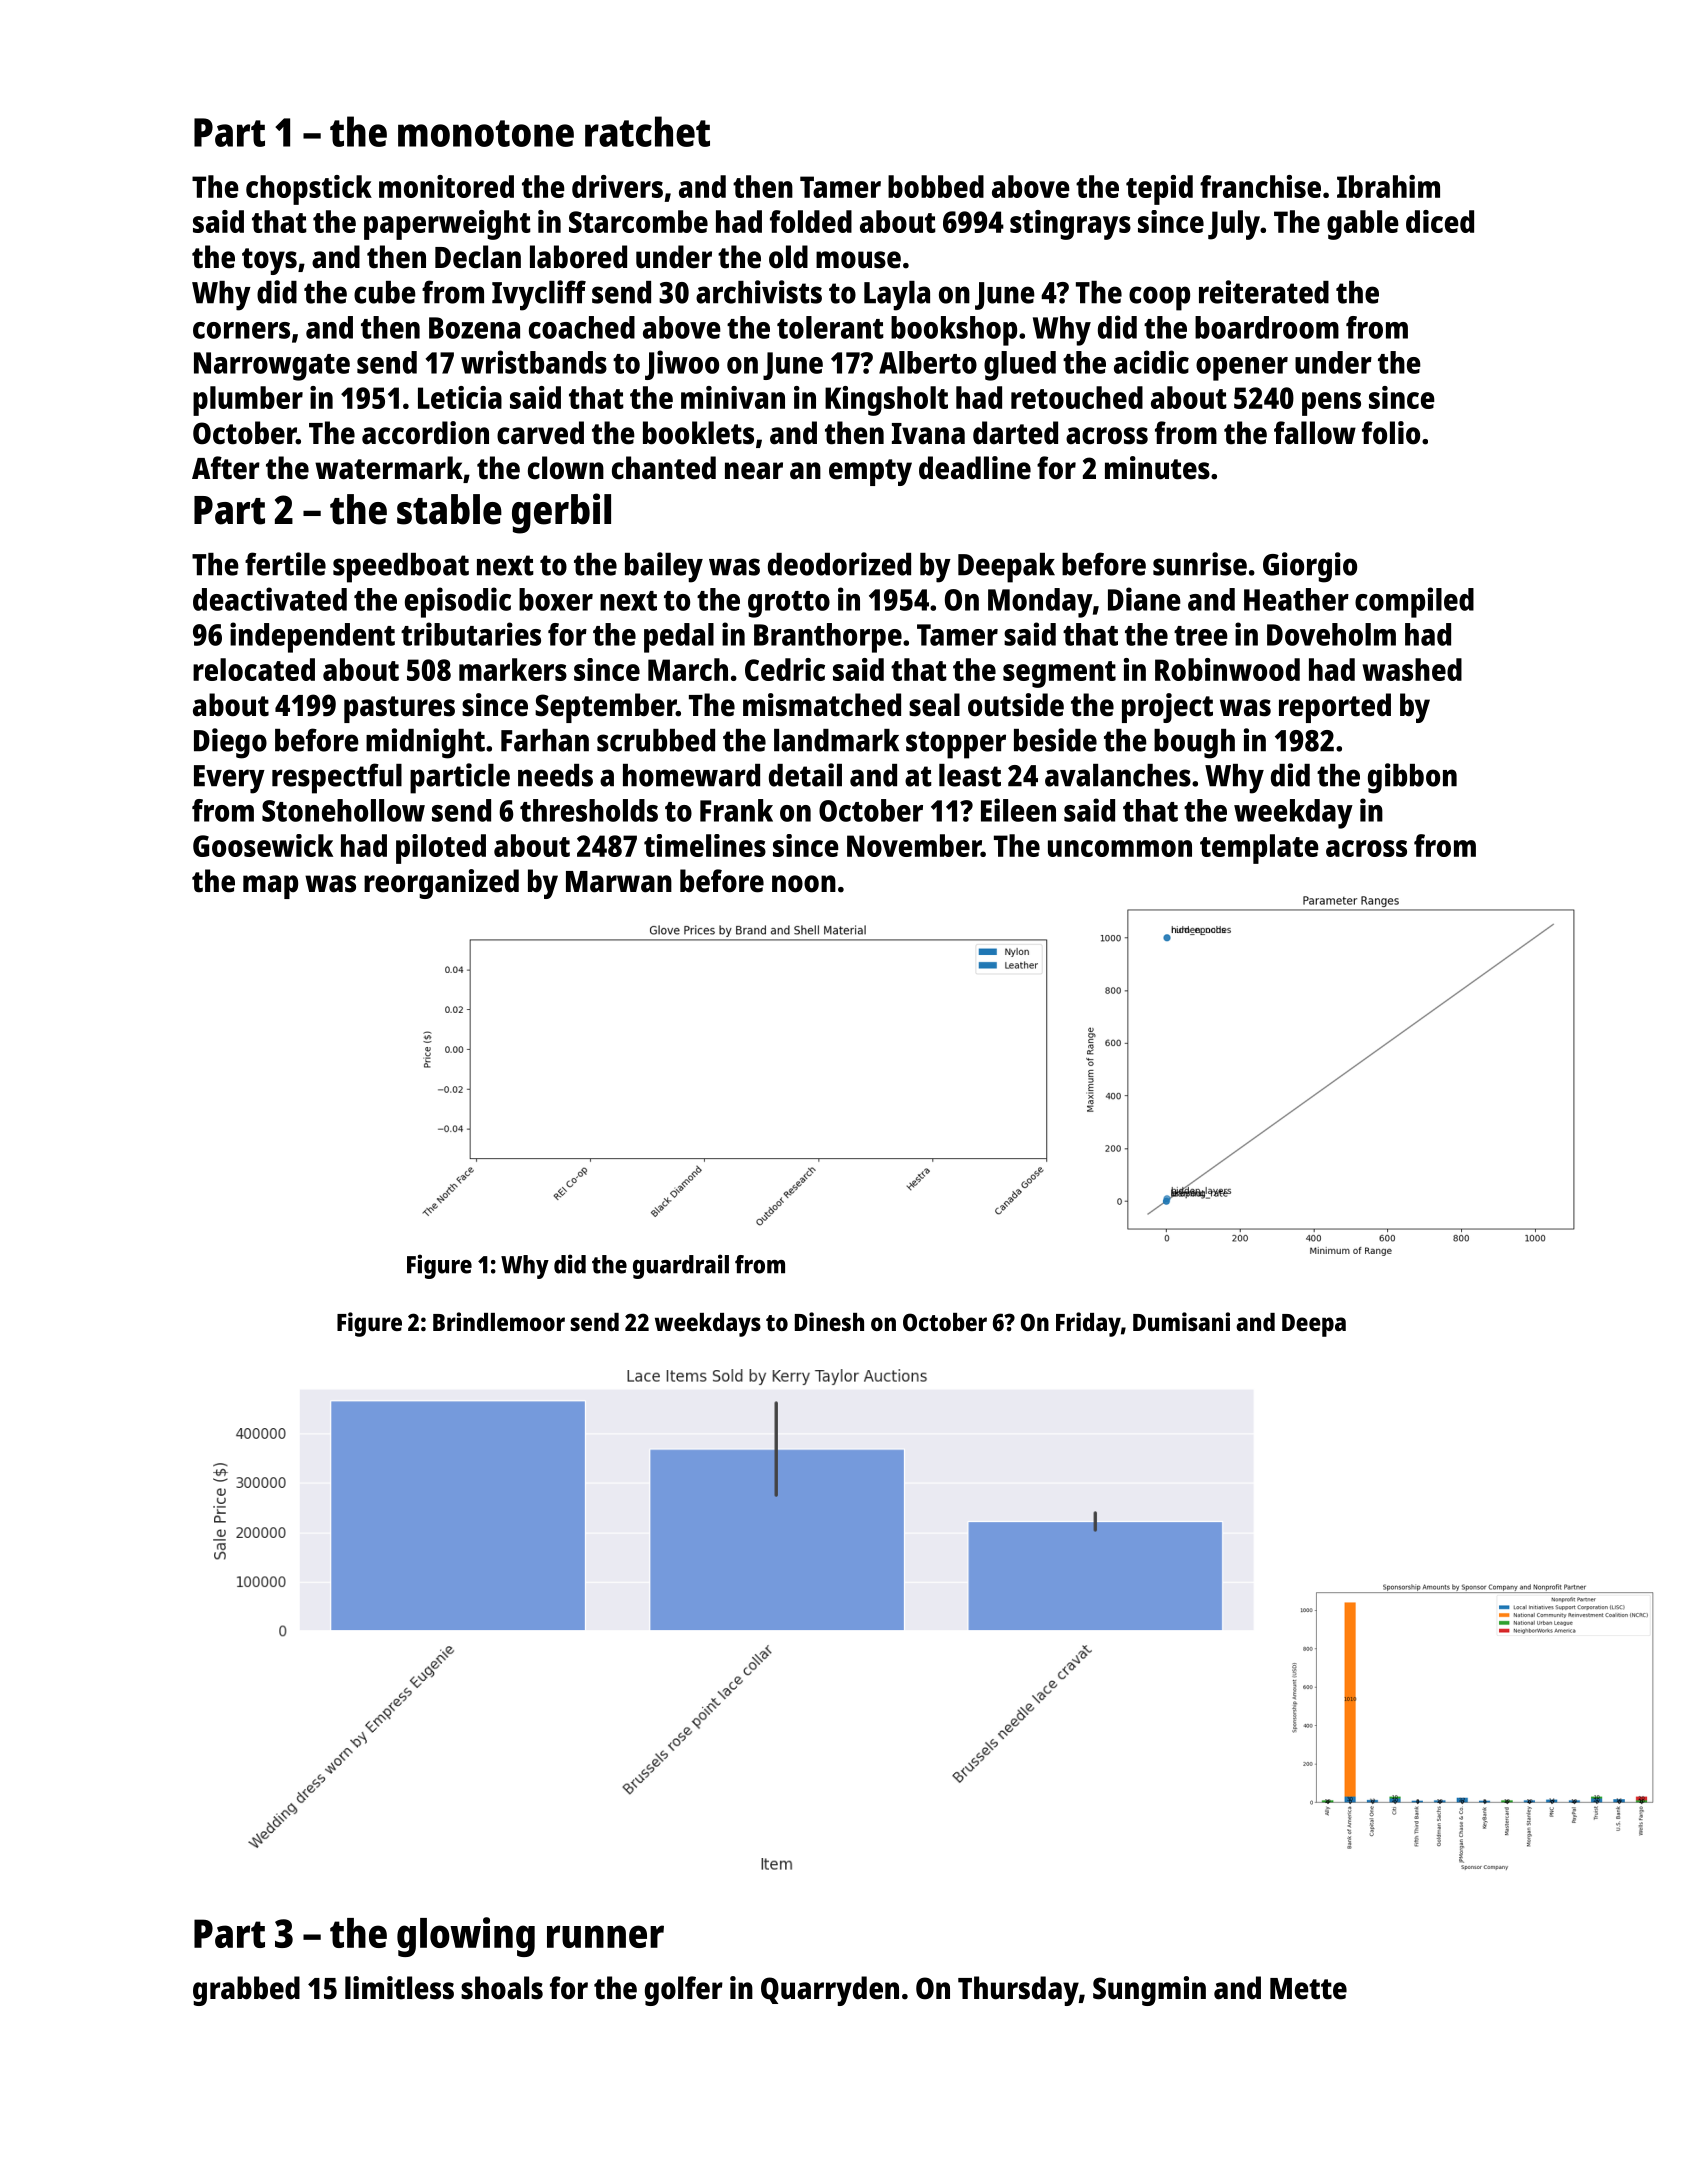 The image size is (1683, 2178). Describe the element at coordinates (499, 1321) in the document. I see `Brindlemoor` at that location.
